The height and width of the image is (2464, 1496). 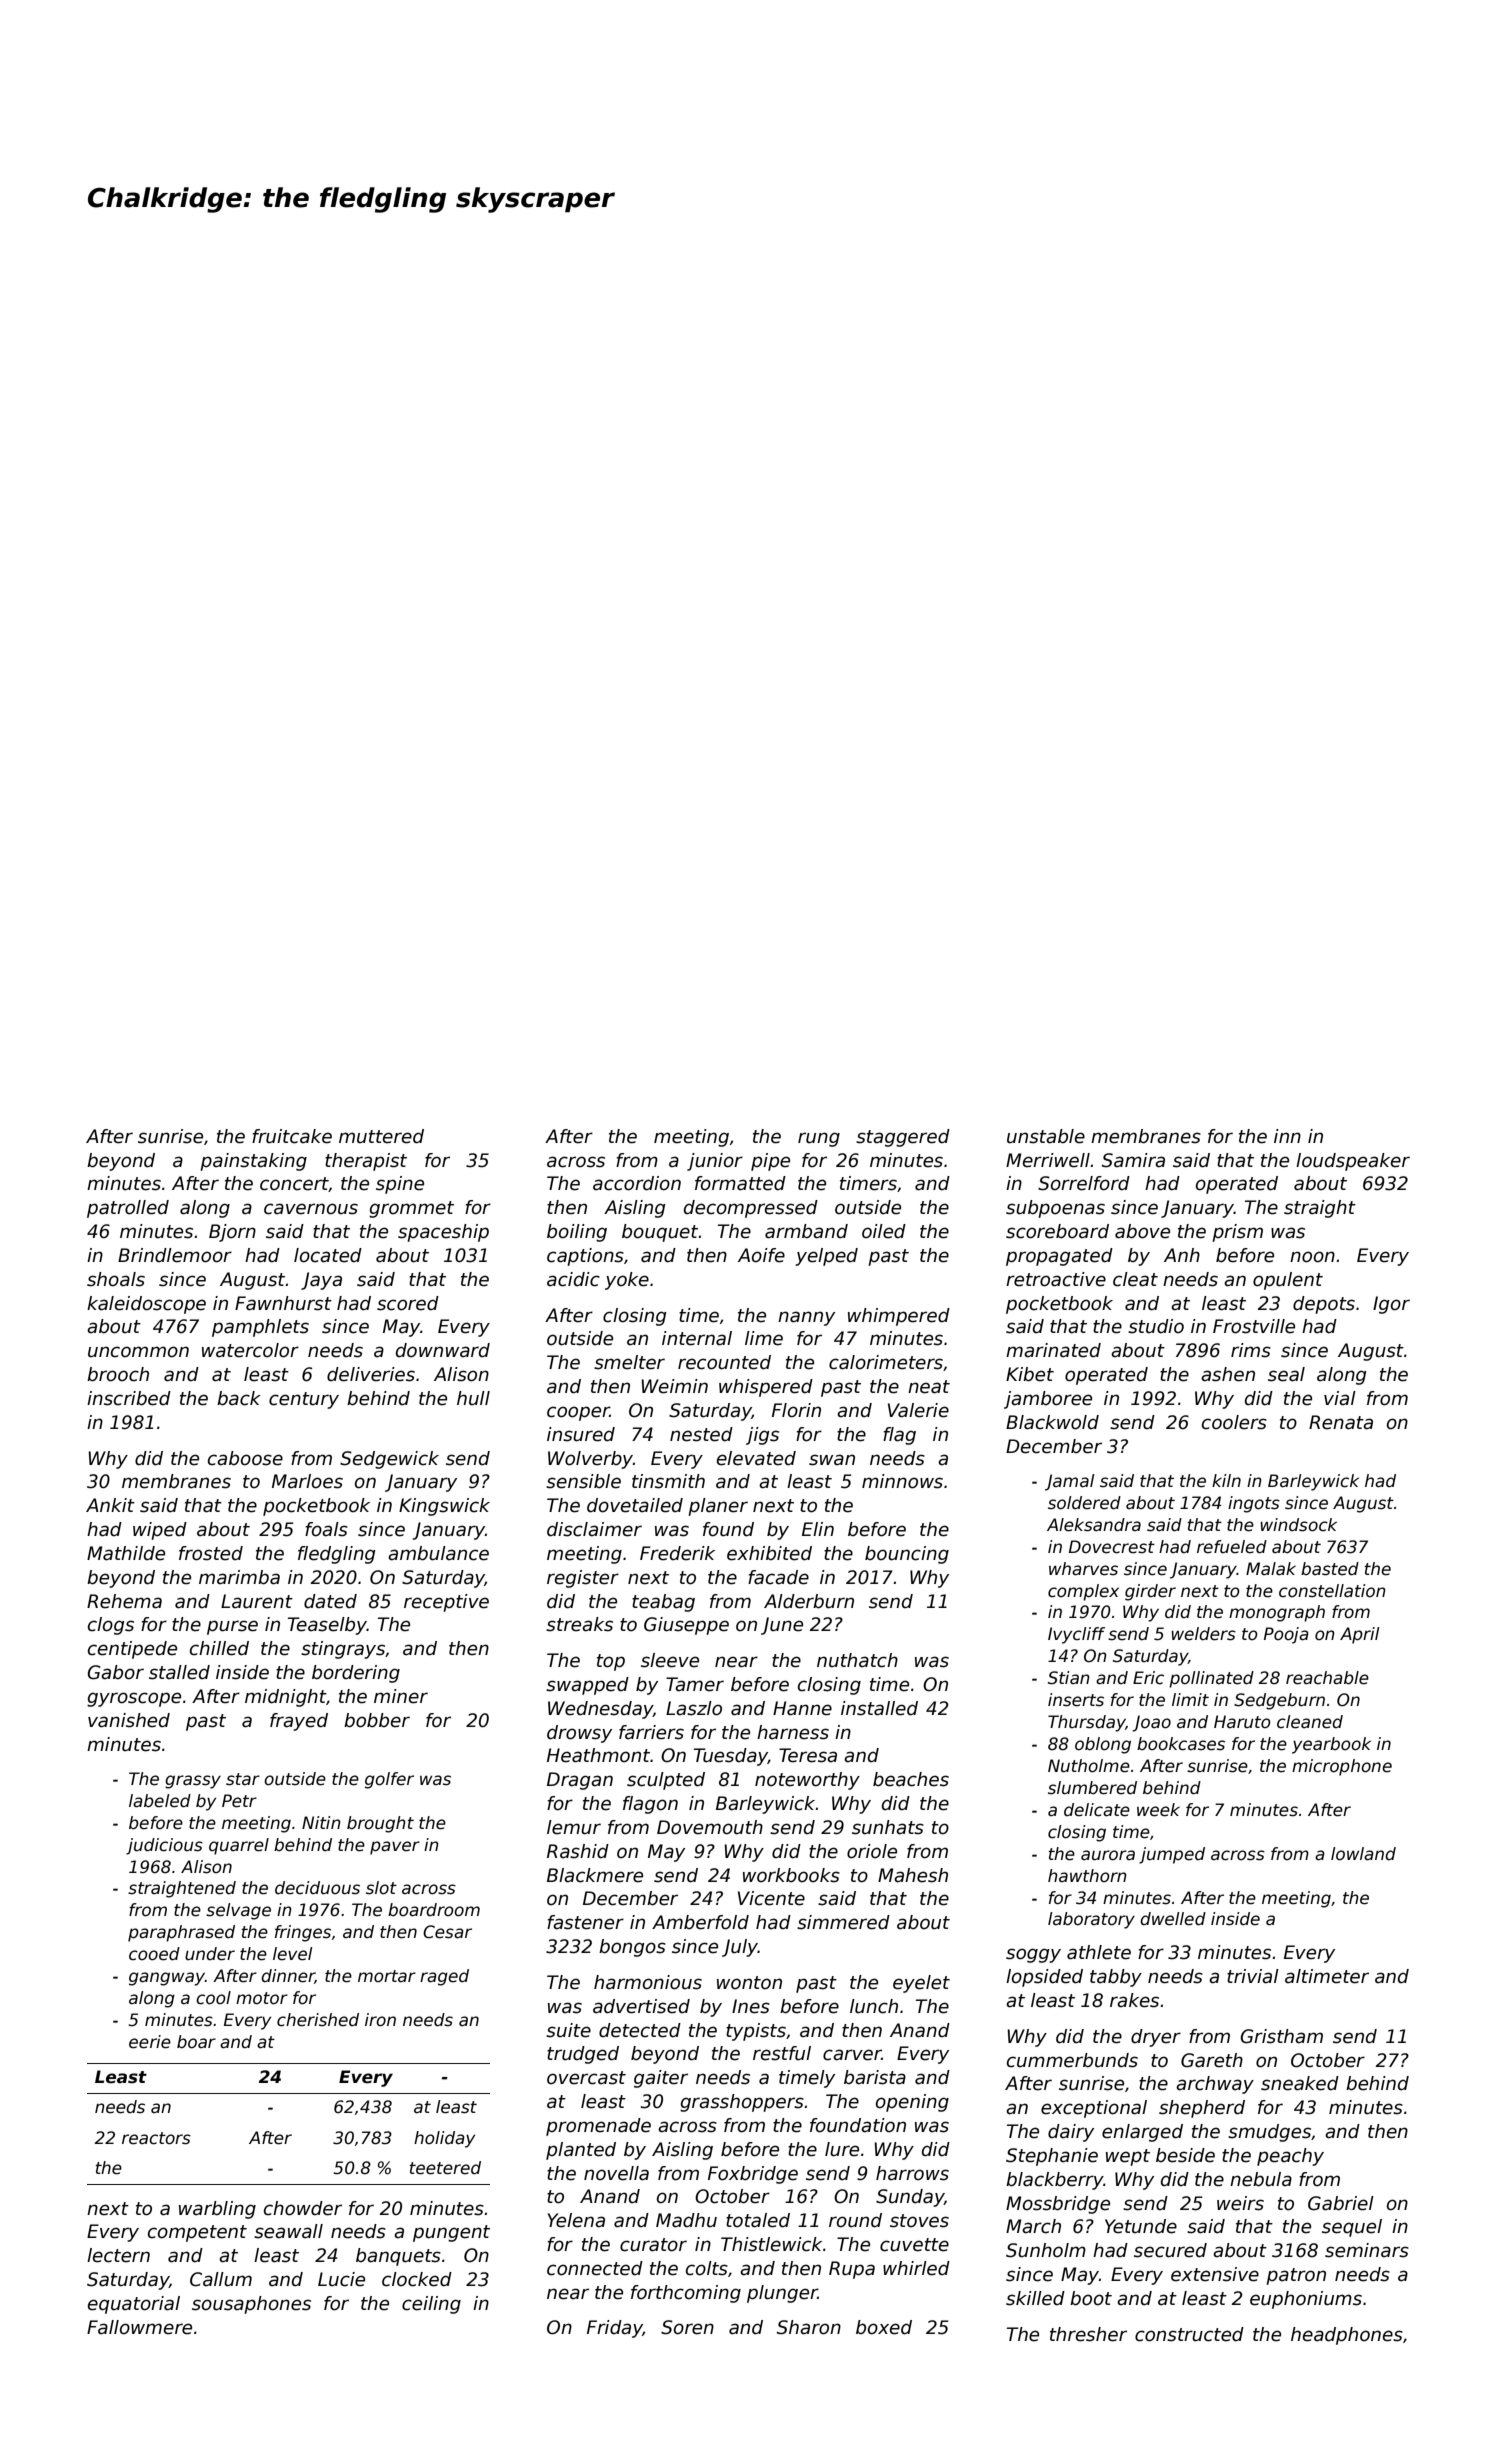 What do you see at coordinates (778, 1577) in the image?
I see `facade` at bounding box center [778, 1577].
